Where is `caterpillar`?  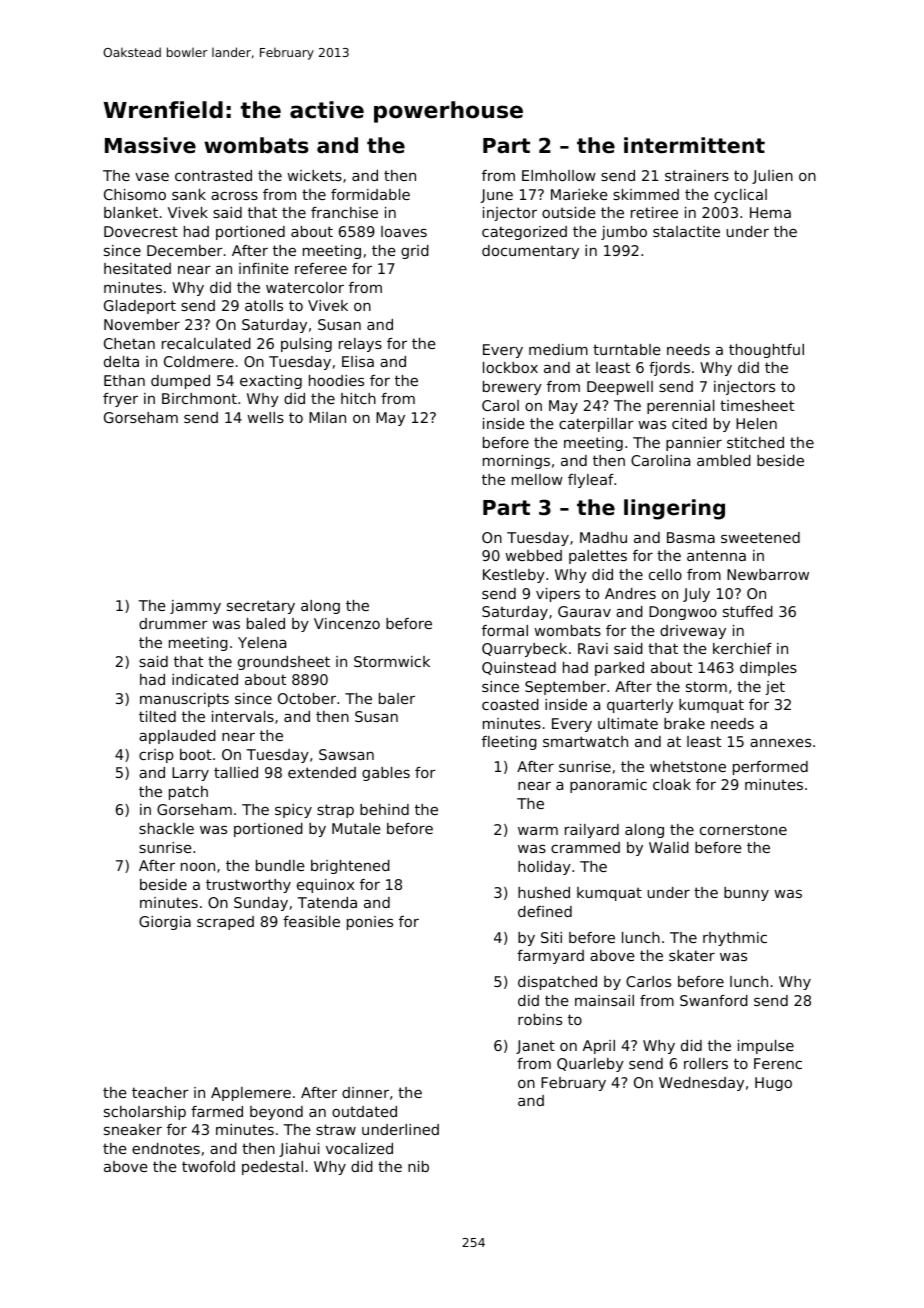
caterpillar is located at coordinates (596, 425).
